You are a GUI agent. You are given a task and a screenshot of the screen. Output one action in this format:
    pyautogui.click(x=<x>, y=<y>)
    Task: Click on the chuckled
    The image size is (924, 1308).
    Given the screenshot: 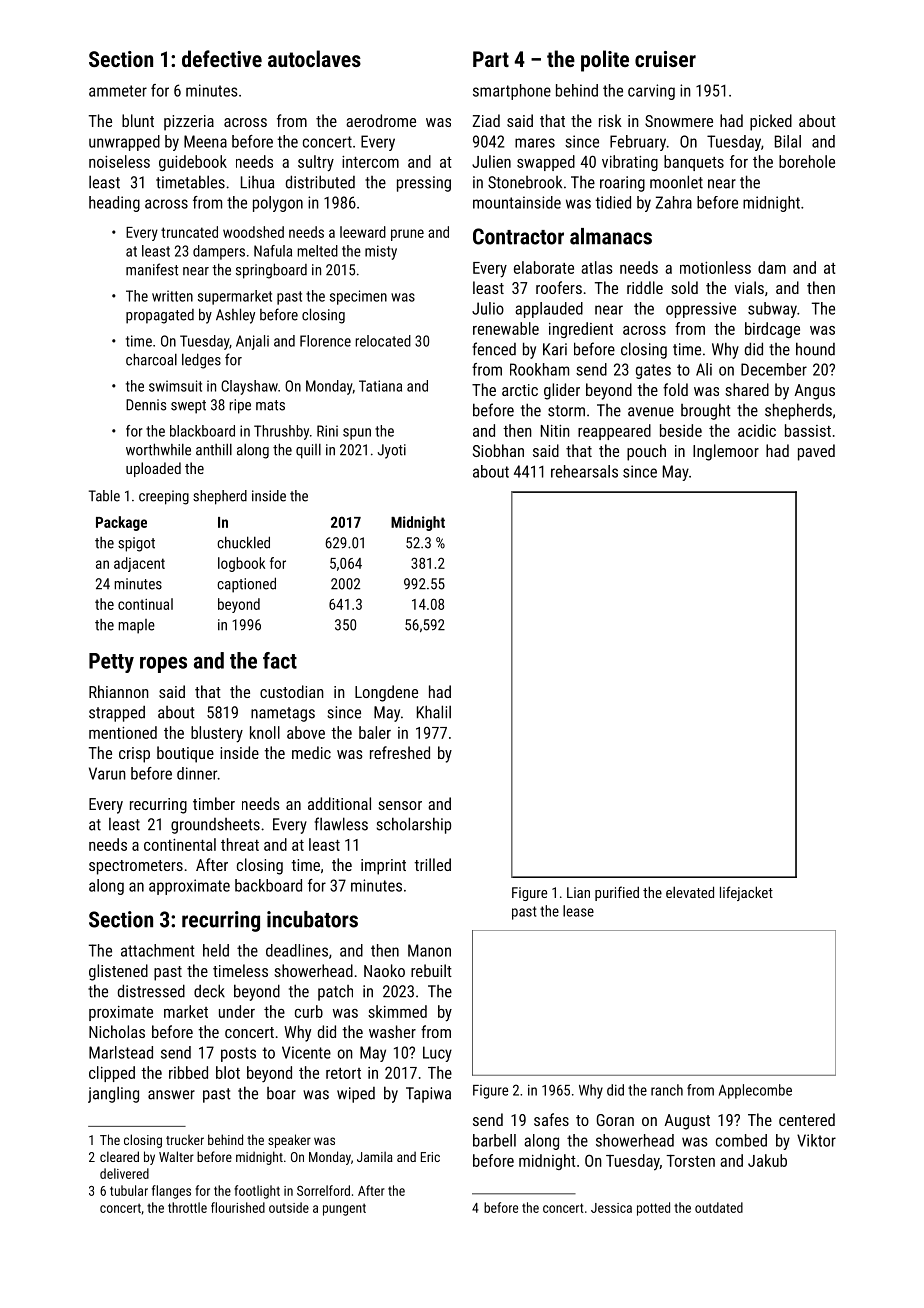 What is the action you would take?
    pyautogui.click(x=243, y=542)
